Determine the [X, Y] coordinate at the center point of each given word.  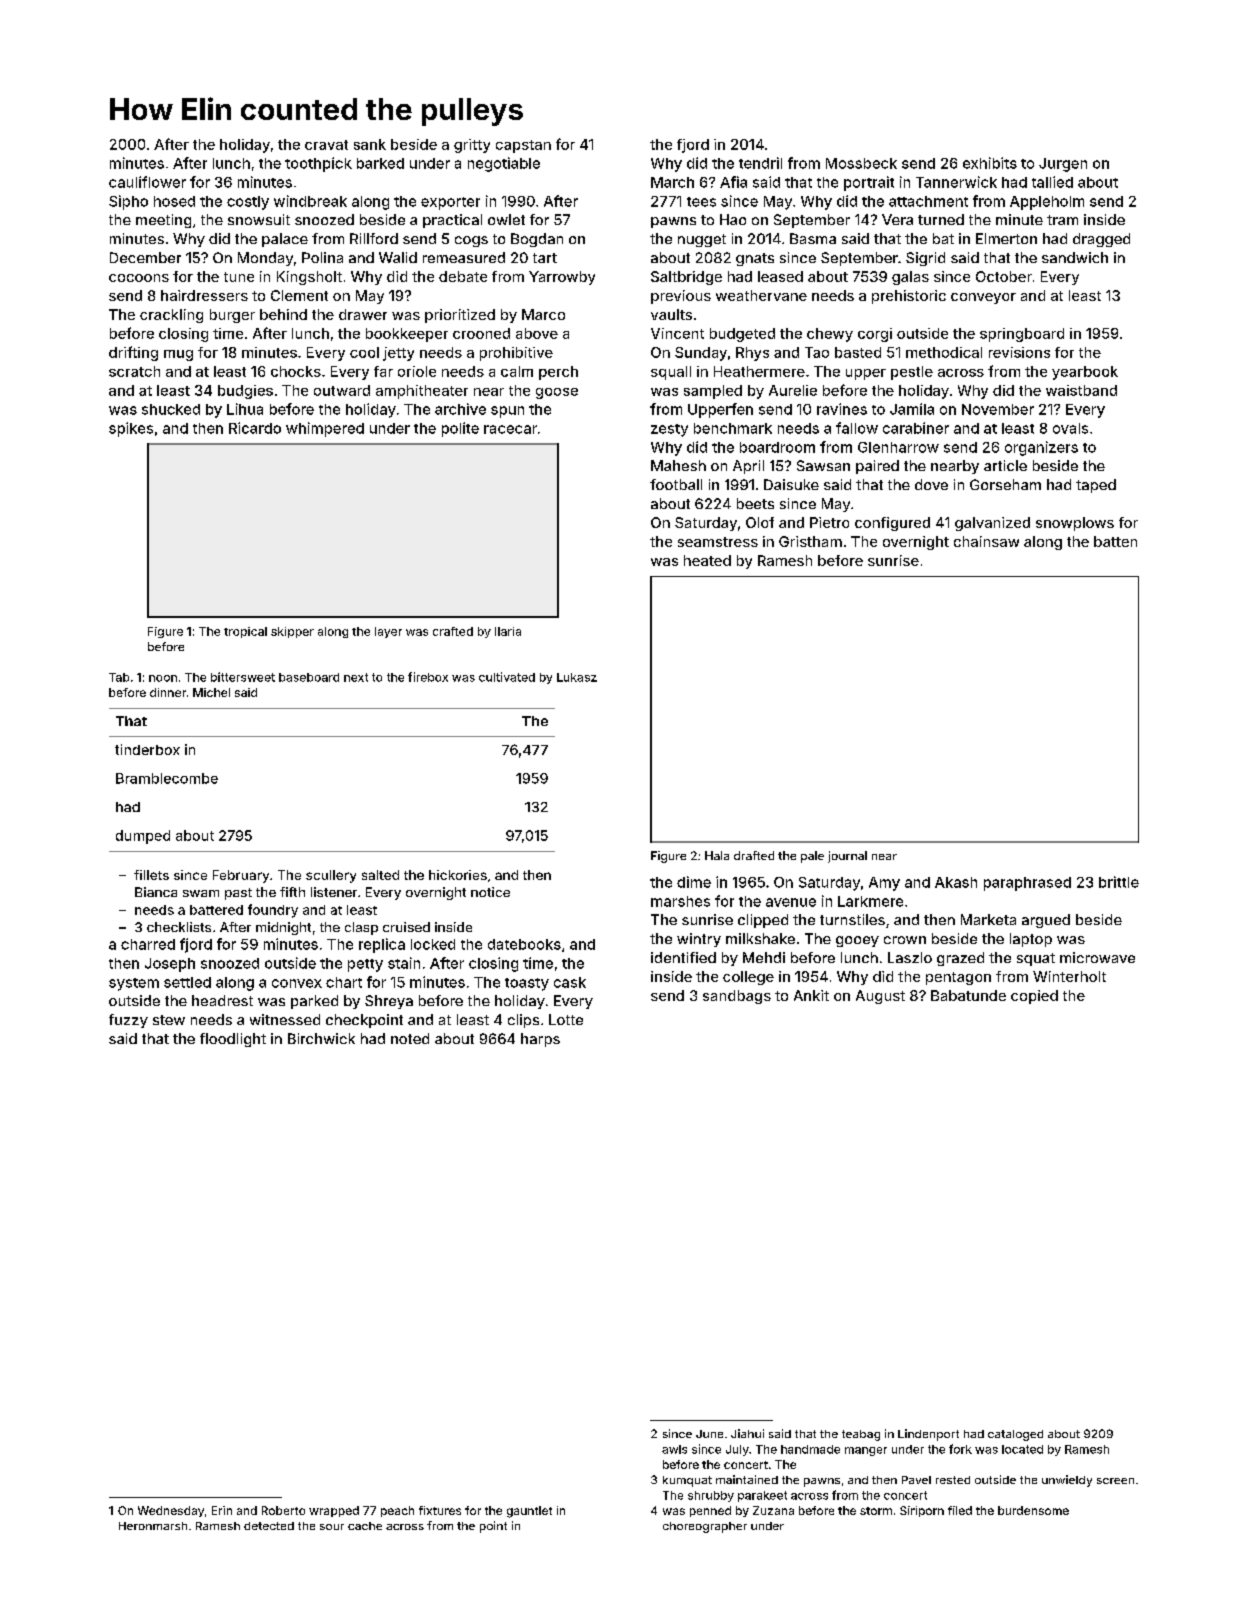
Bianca [156, 892]
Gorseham [1005, 484]
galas [910, 278]
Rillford [374, 238]
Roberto [283, 1510]
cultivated [507, 677]
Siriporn [922, 1511]
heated [707, 560]
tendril [760, 163]
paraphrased [1027, 884]
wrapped [334, 1511]
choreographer [705, 1527]
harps [540, 1040]
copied [1034, 997]
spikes [131, 429]
